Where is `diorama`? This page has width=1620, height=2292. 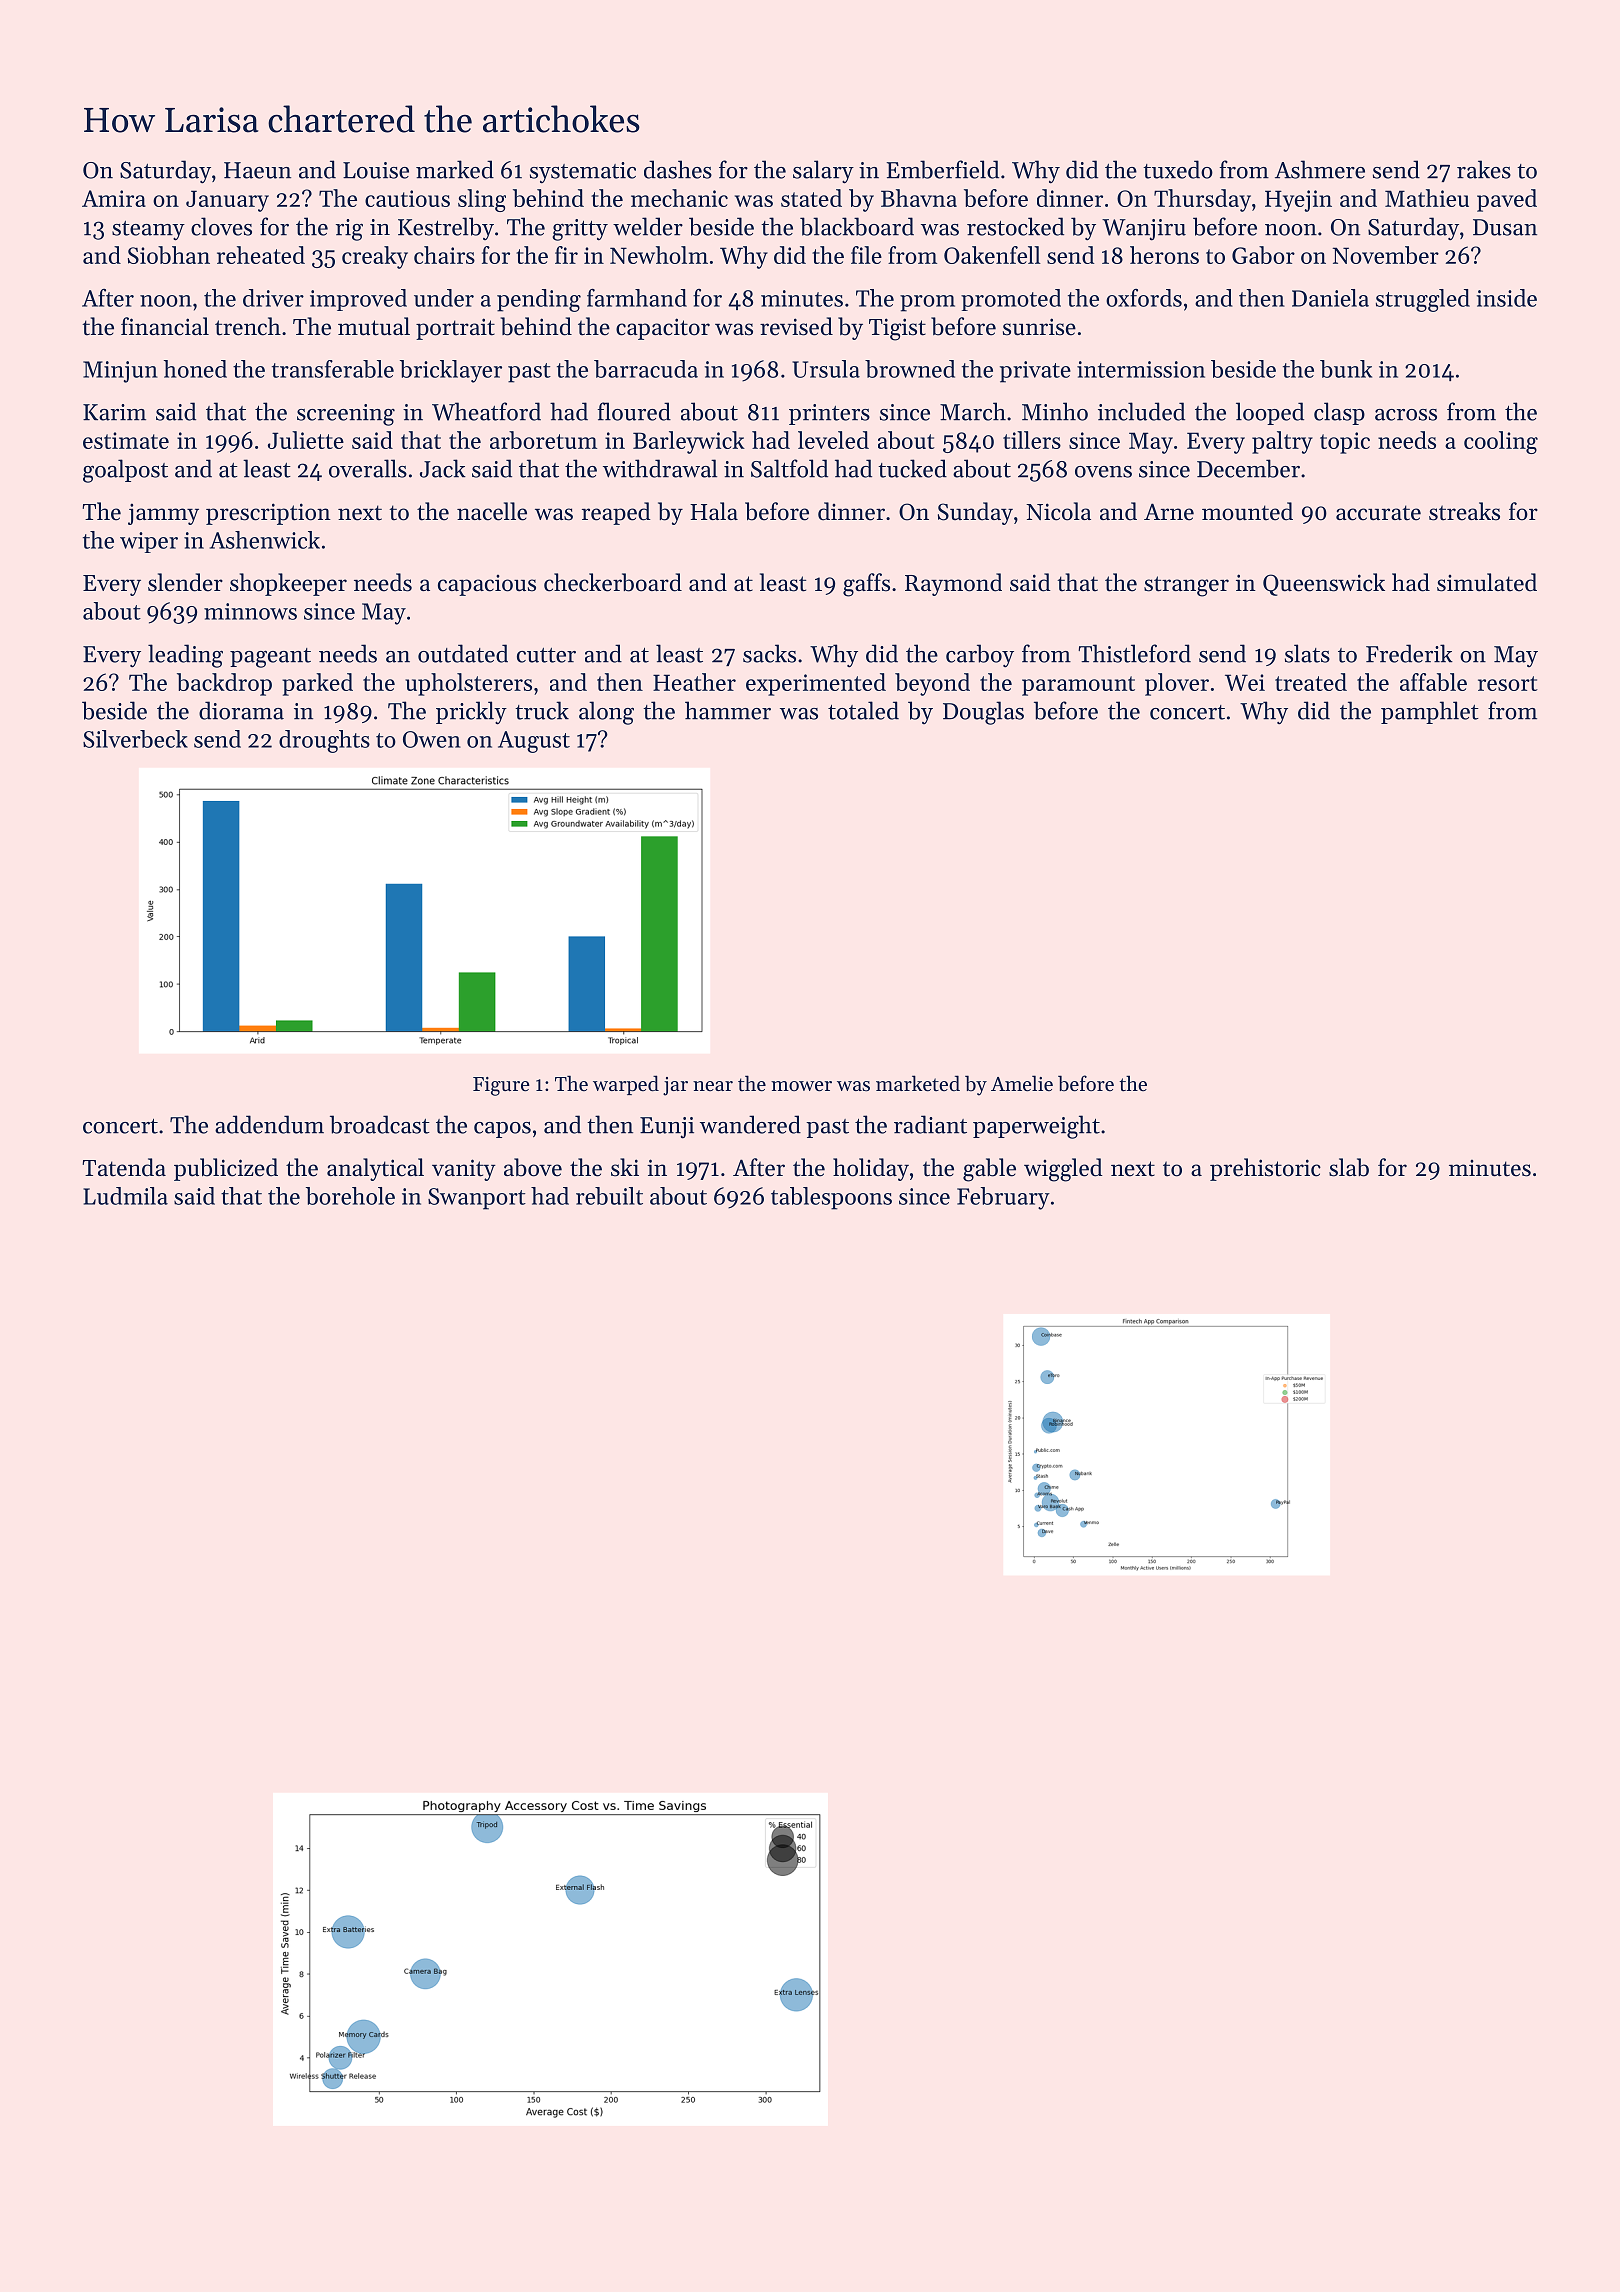
diorama is located at coordinates (241, 710).
